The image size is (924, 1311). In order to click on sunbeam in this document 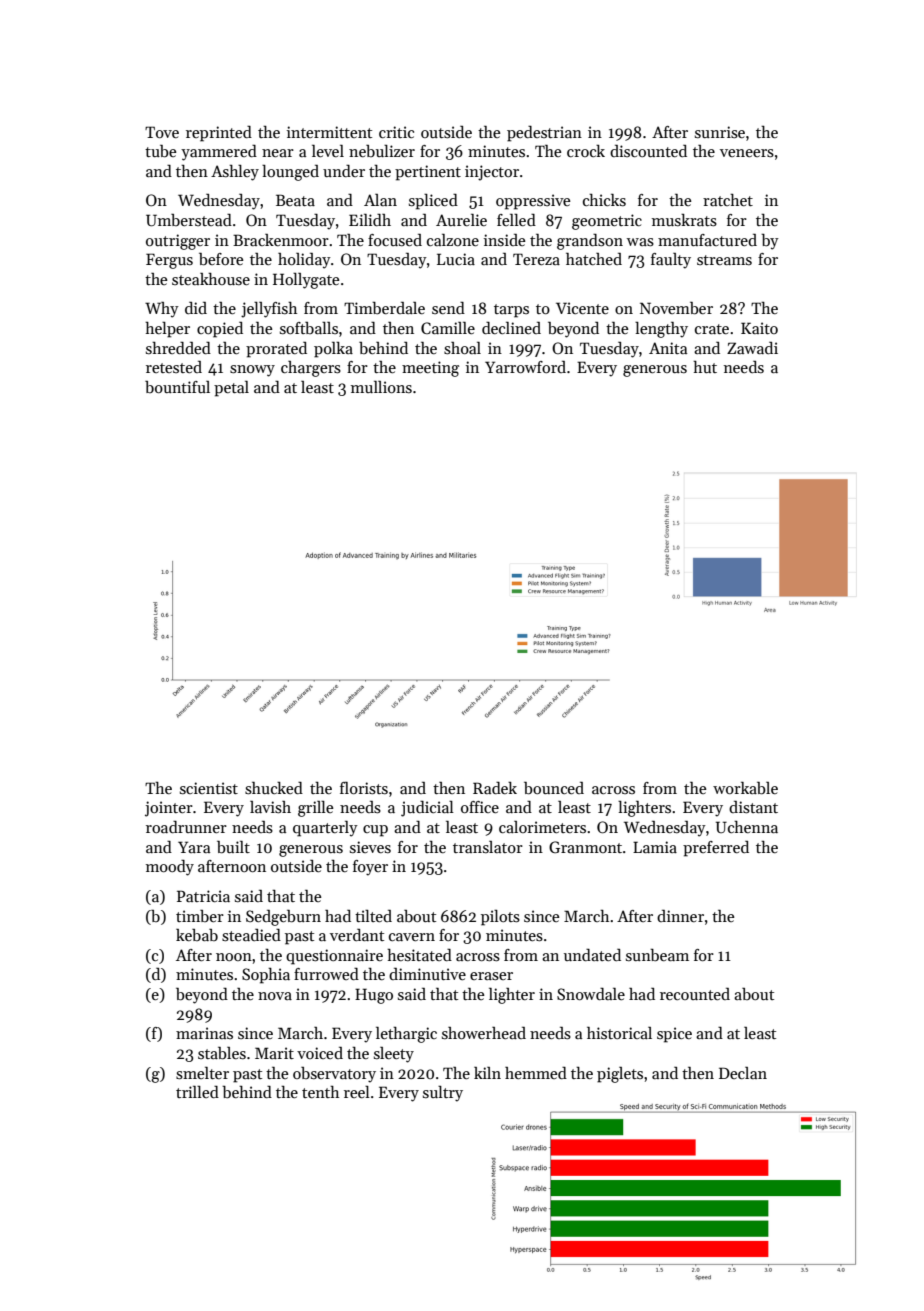, I will do `click(657, 955)`.
